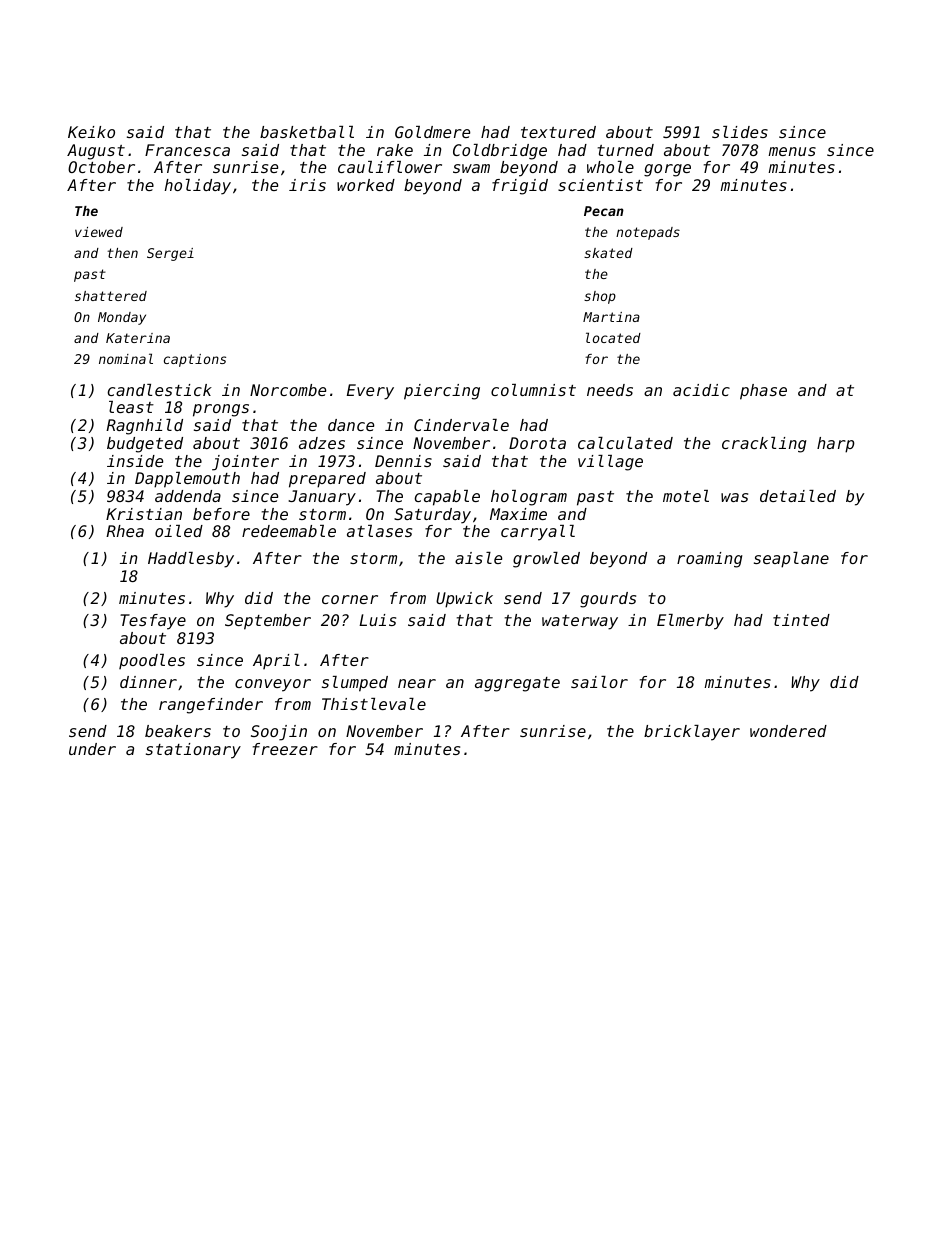  What do you see at coordinates (763, 392) in the document?
I see `phase` at bounding box center [763, 392].
